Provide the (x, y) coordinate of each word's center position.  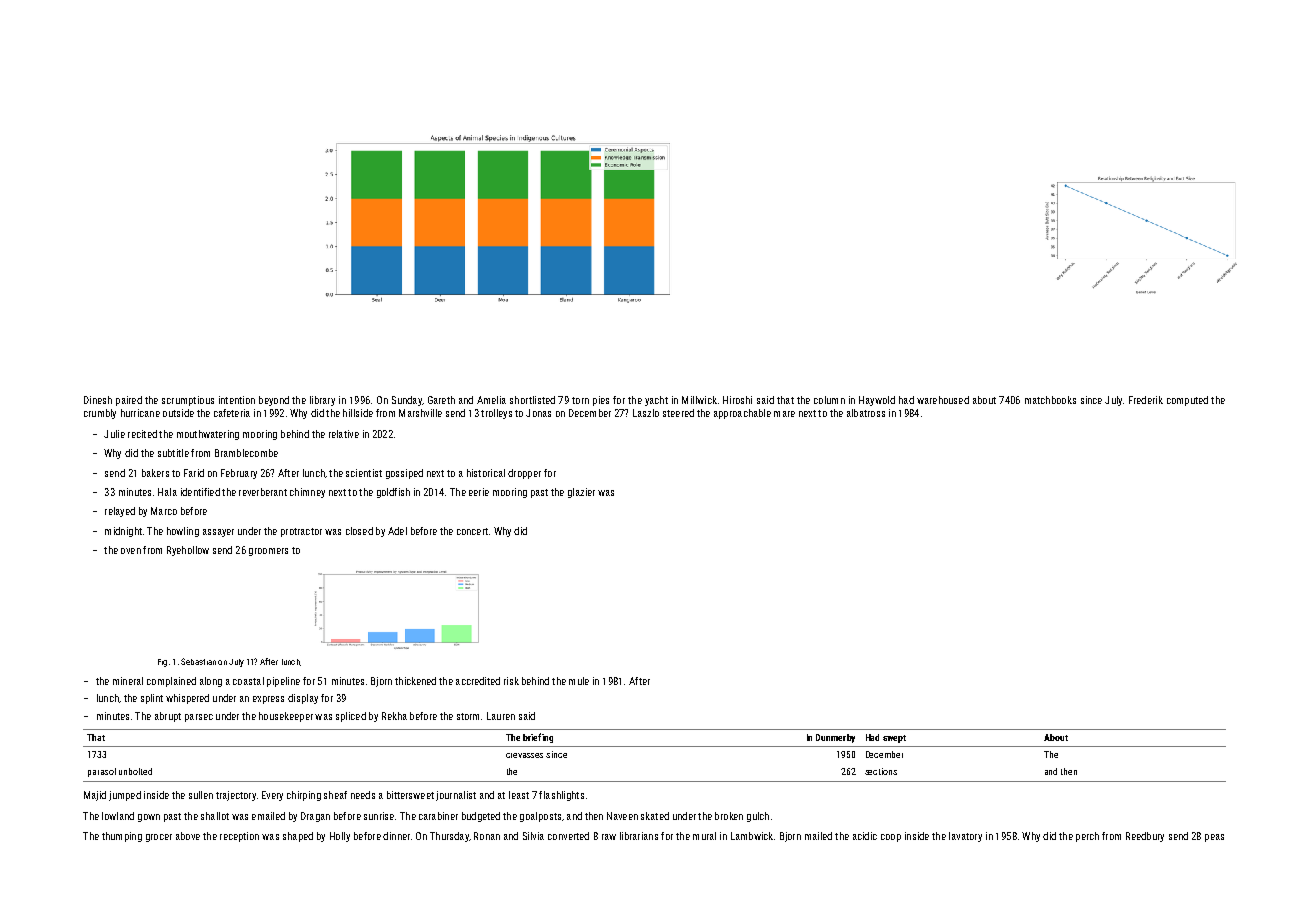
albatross (866, 413)
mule (579, 681)
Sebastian (198, 661)
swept (894, 739)
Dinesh (98, 400)
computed (1187, 401)
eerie (479, 492)
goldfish (393, 493)
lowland (118, 816)
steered (678, 413)
